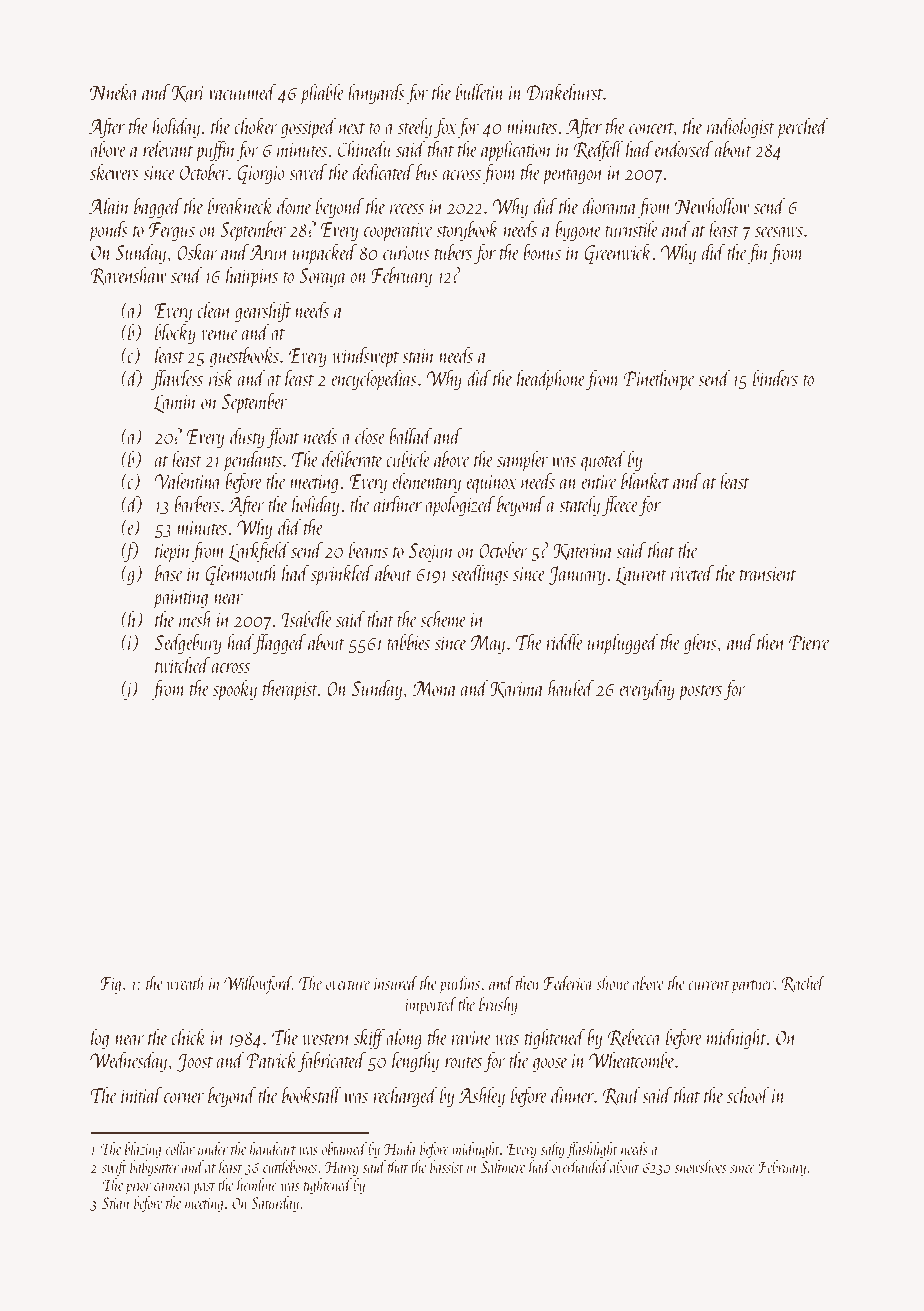 The height and width of the screenshot is (1311, 924). What do you see at coordinates (408, 641) in the screenshot?
I see `tabbies` at bounding box center [408, 641].
